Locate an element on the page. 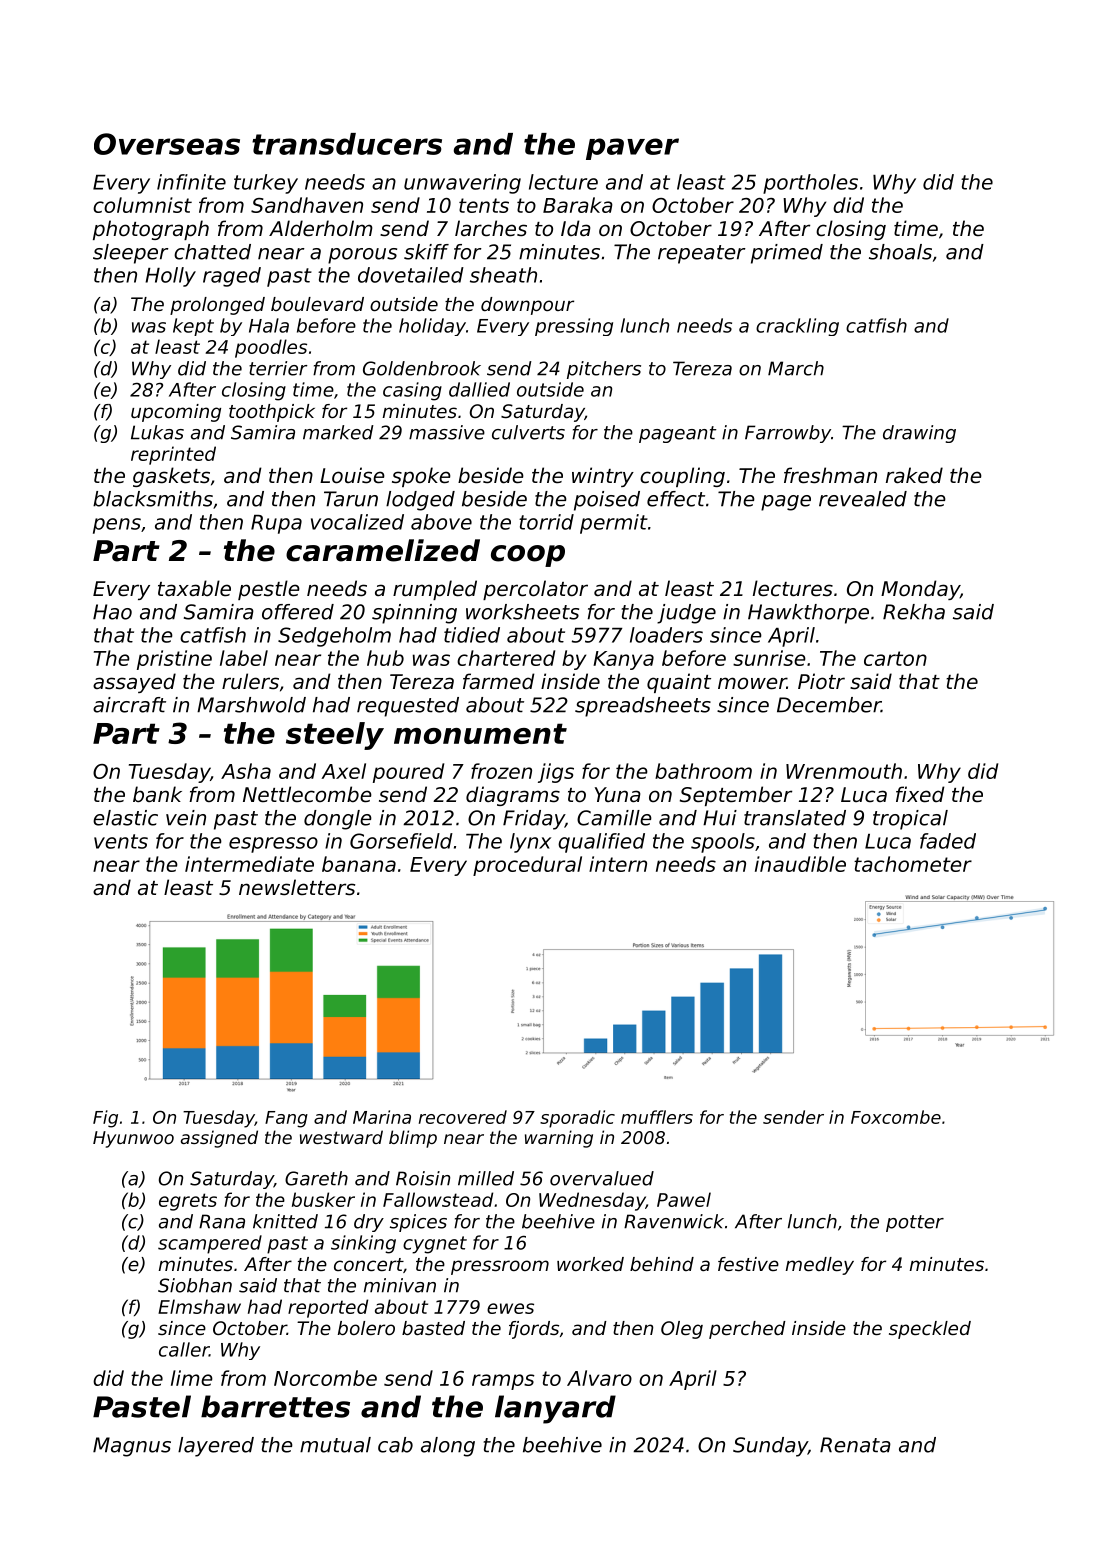  transducers is located at coordinates (347, 144).
